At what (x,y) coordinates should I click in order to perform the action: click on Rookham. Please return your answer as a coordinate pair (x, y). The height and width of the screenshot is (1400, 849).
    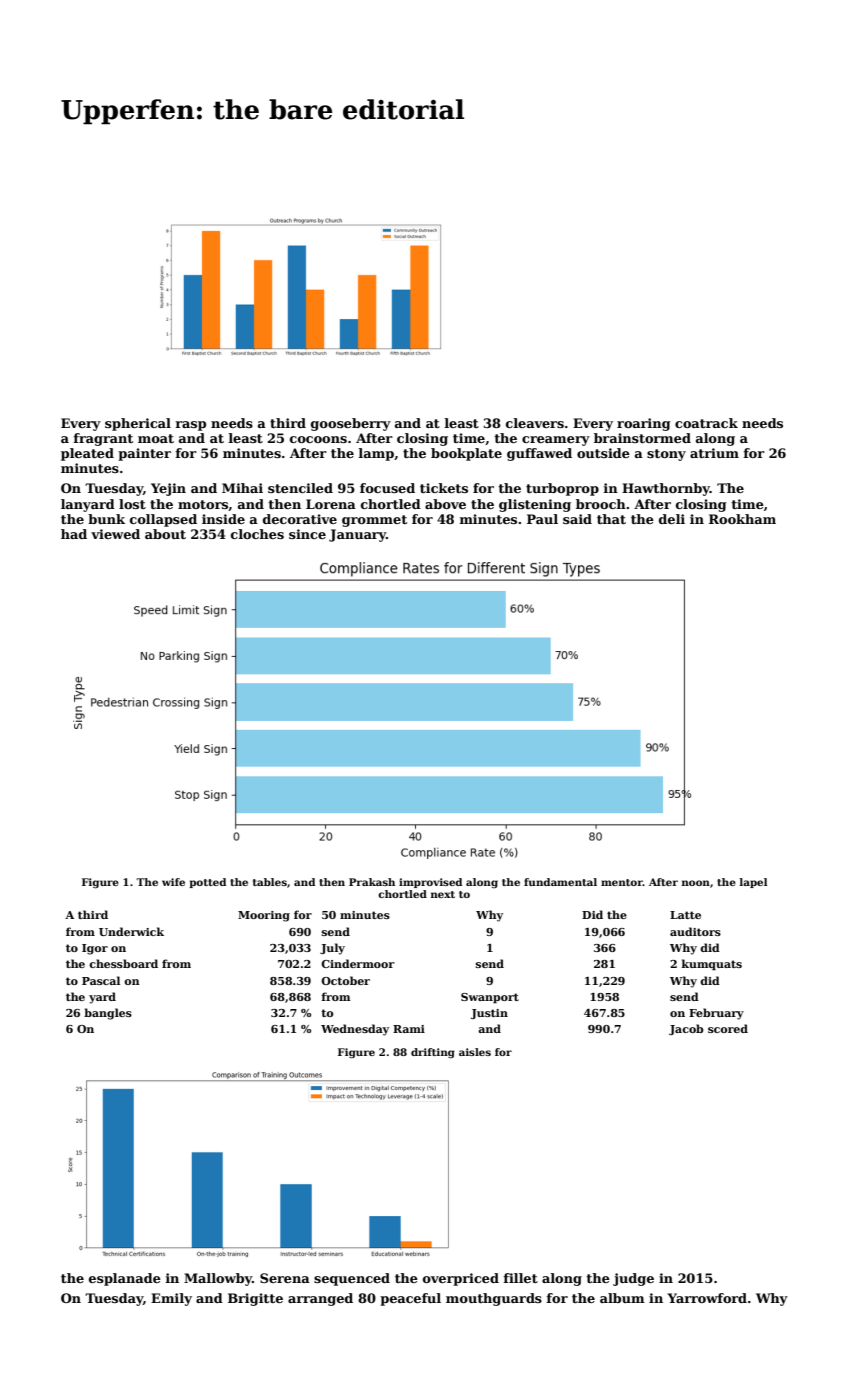
    Looking at the image, I should click on (742, 519).
